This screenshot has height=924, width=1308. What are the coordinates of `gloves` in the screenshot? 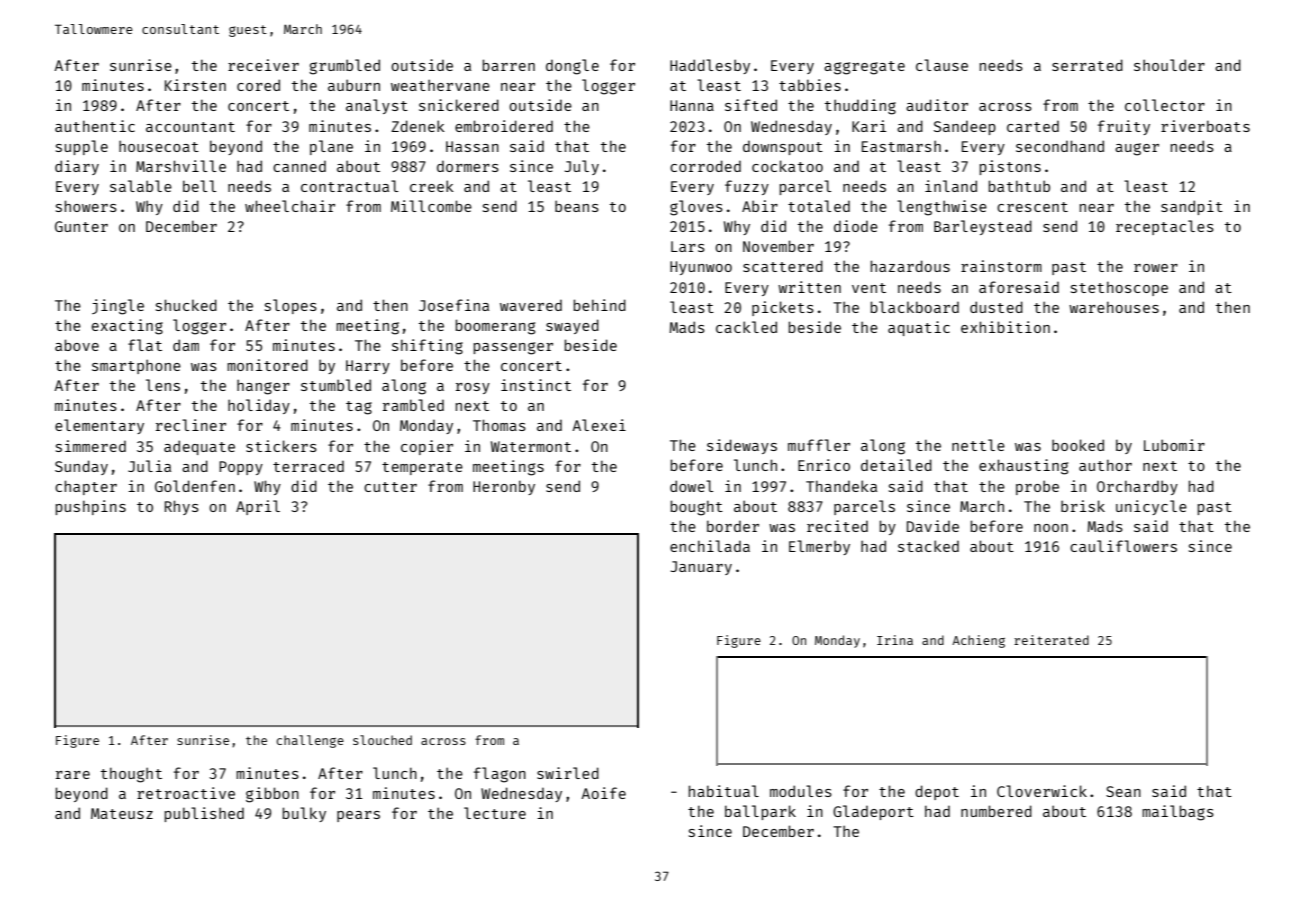 It's located at (696, 208).
